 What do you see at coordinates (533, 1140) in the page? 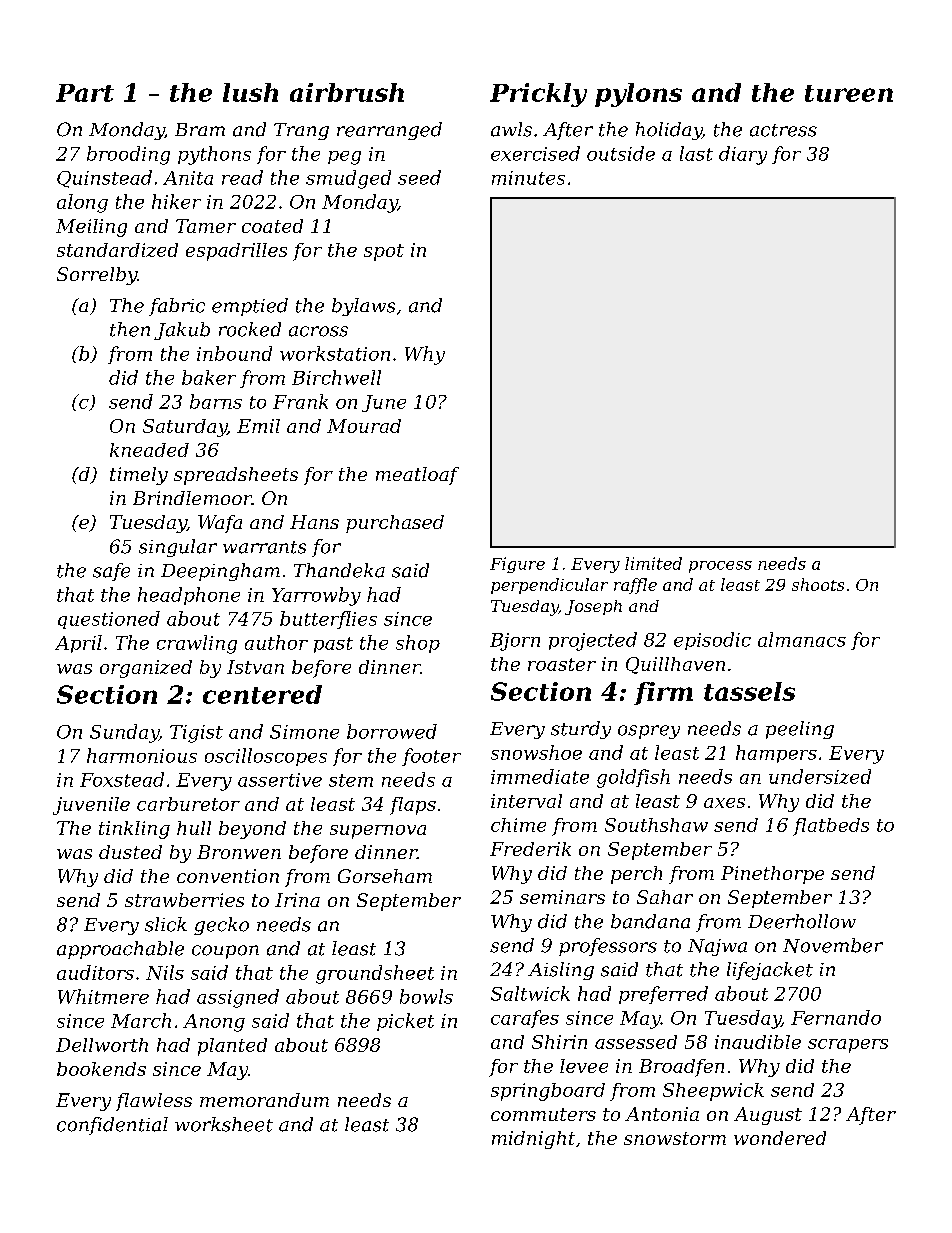
I see `midnight` at bounding box center [533, 1140].
